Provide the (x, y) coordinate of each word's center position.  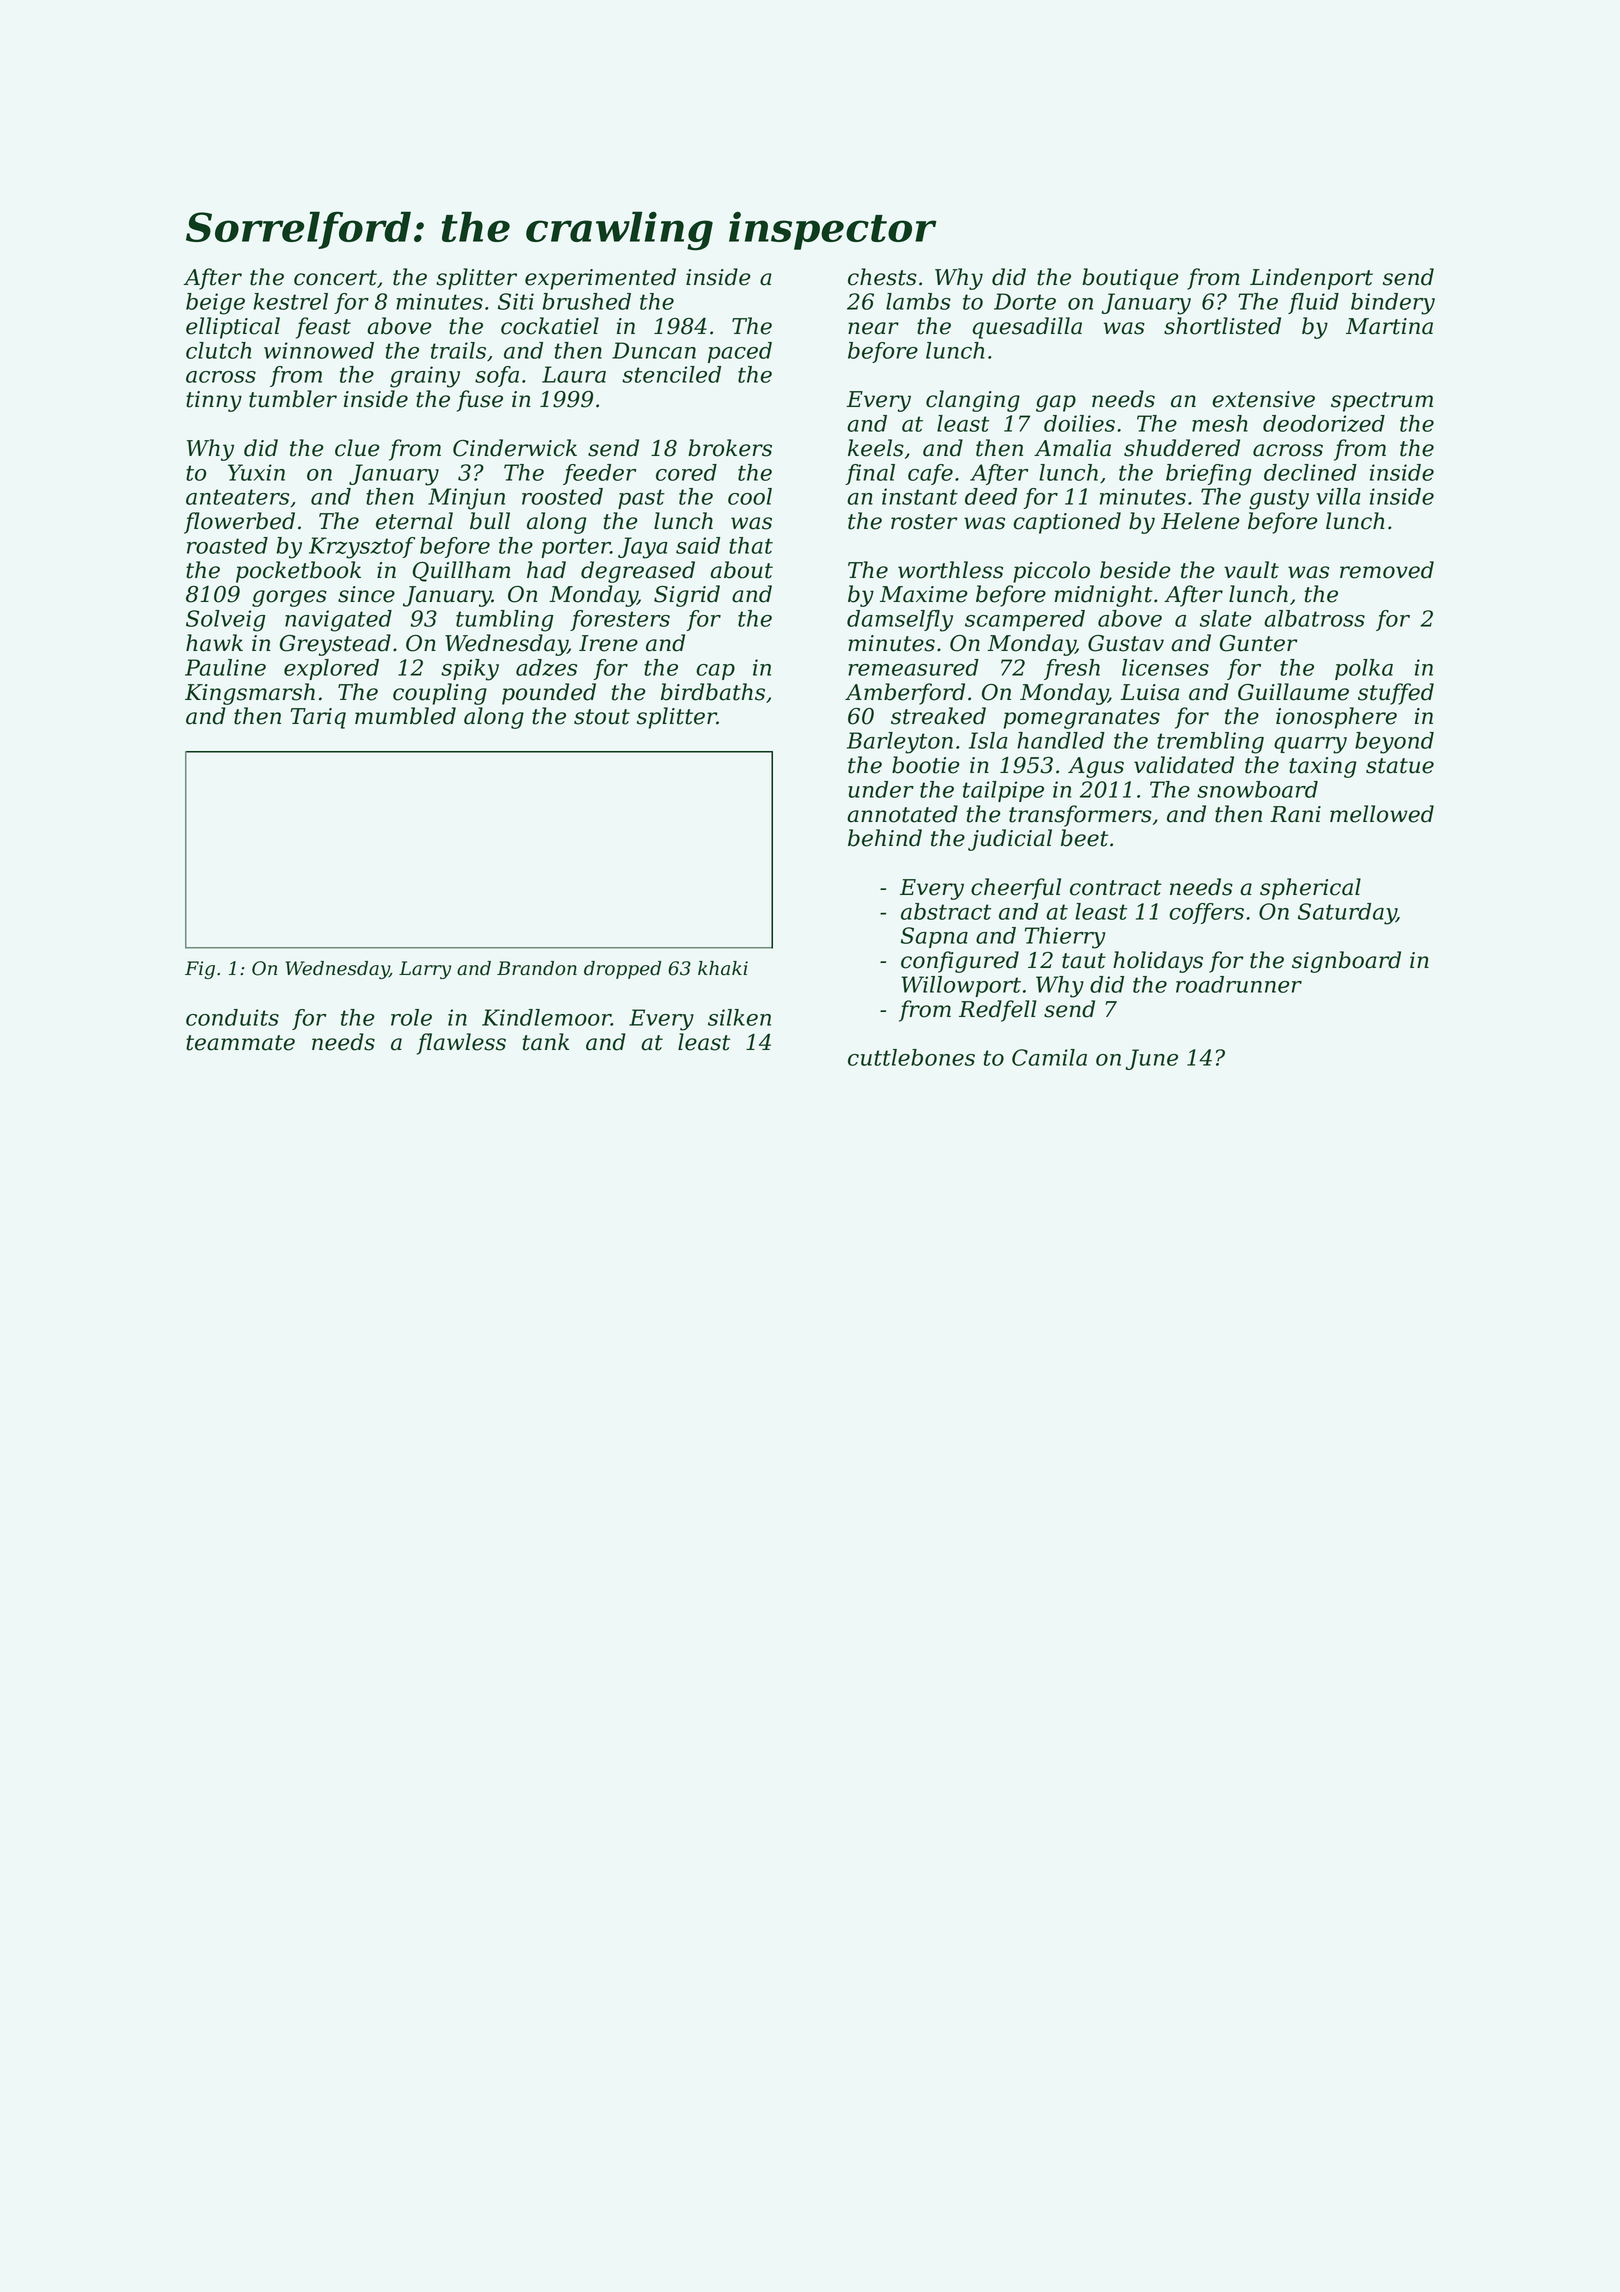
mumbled (405, 716)
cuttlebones (911, 1057)
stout (602, 717)
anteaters (237, 497)
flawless (461, 1044)
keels (876, 448)
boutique (1130, 279)
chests (882, 277)
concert (335, 278)
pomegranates (1081, 719)
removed (1387, 570)
